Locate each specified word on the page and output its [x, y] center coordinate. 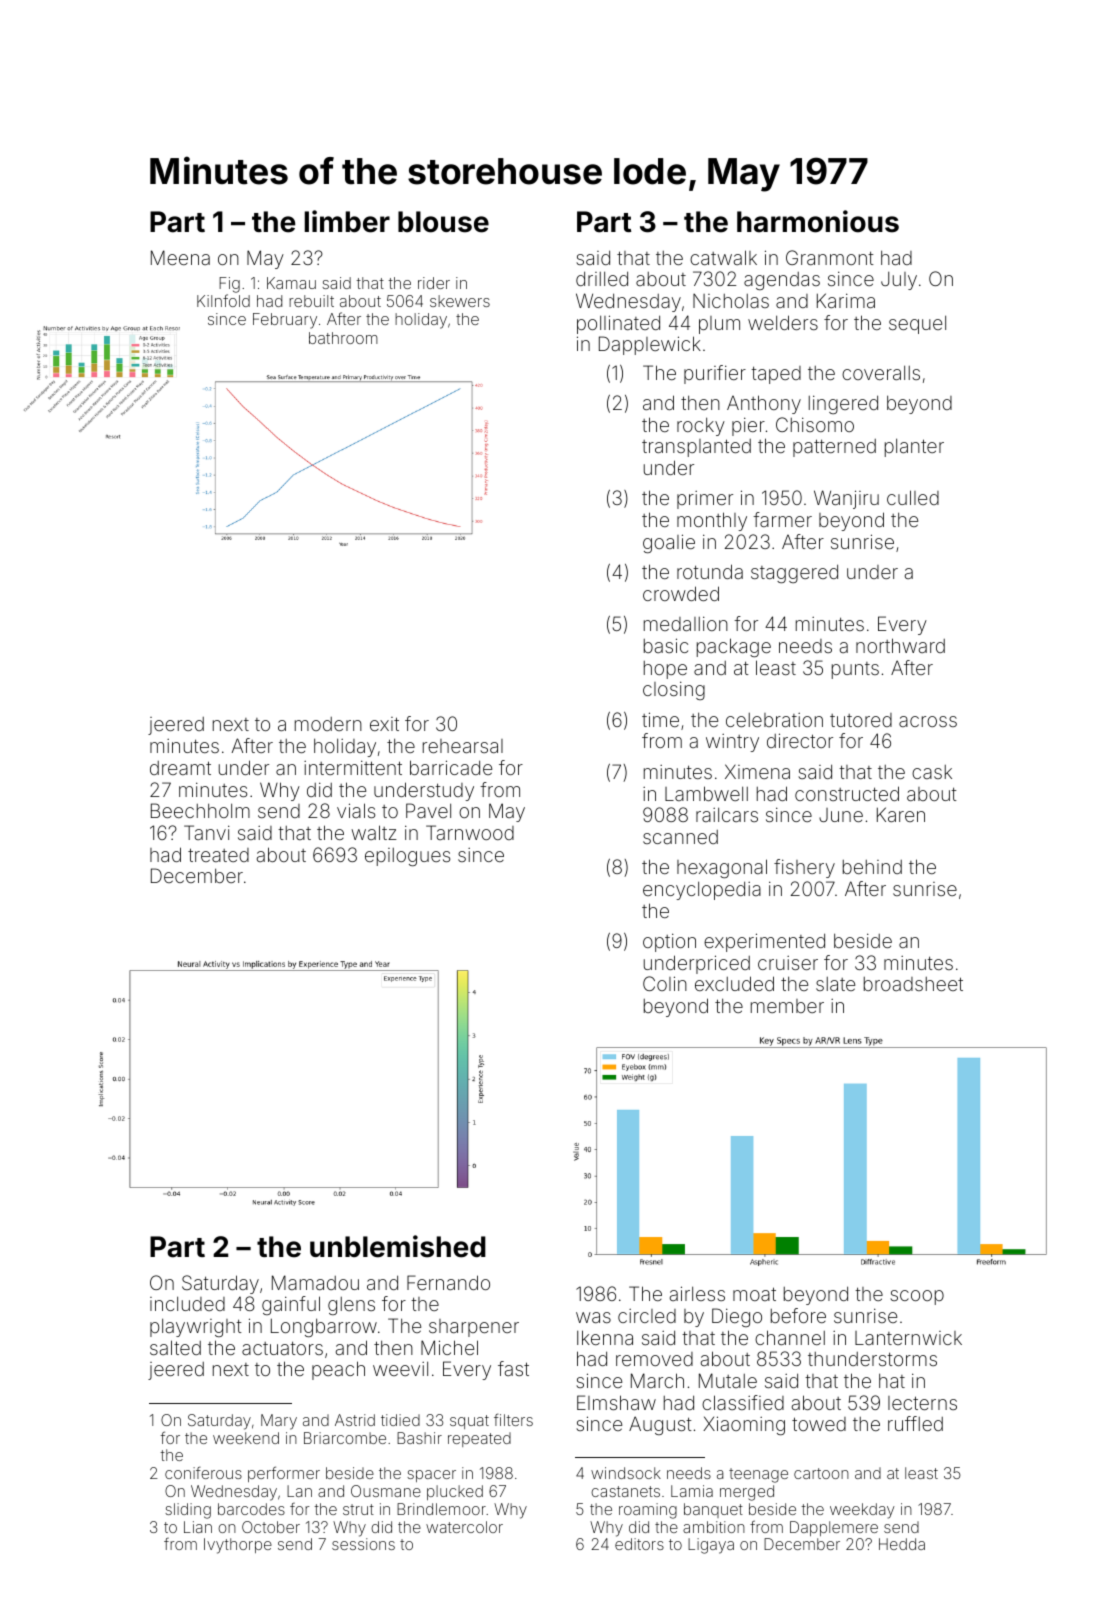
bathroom [343, 338]
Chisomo [815, 424]
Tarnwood [470, 832]
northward [900, 645]
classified [743, 1402]
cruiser [788, 963]
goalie [669, 543]
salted [175, 1347]
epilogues [407, 857]
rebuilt [311, 301]
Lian [198, 1527]
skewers [460, 301]
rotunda [710, 571]
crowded [681, 593]
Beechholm [200, 810]
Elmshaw [616, 1402]
